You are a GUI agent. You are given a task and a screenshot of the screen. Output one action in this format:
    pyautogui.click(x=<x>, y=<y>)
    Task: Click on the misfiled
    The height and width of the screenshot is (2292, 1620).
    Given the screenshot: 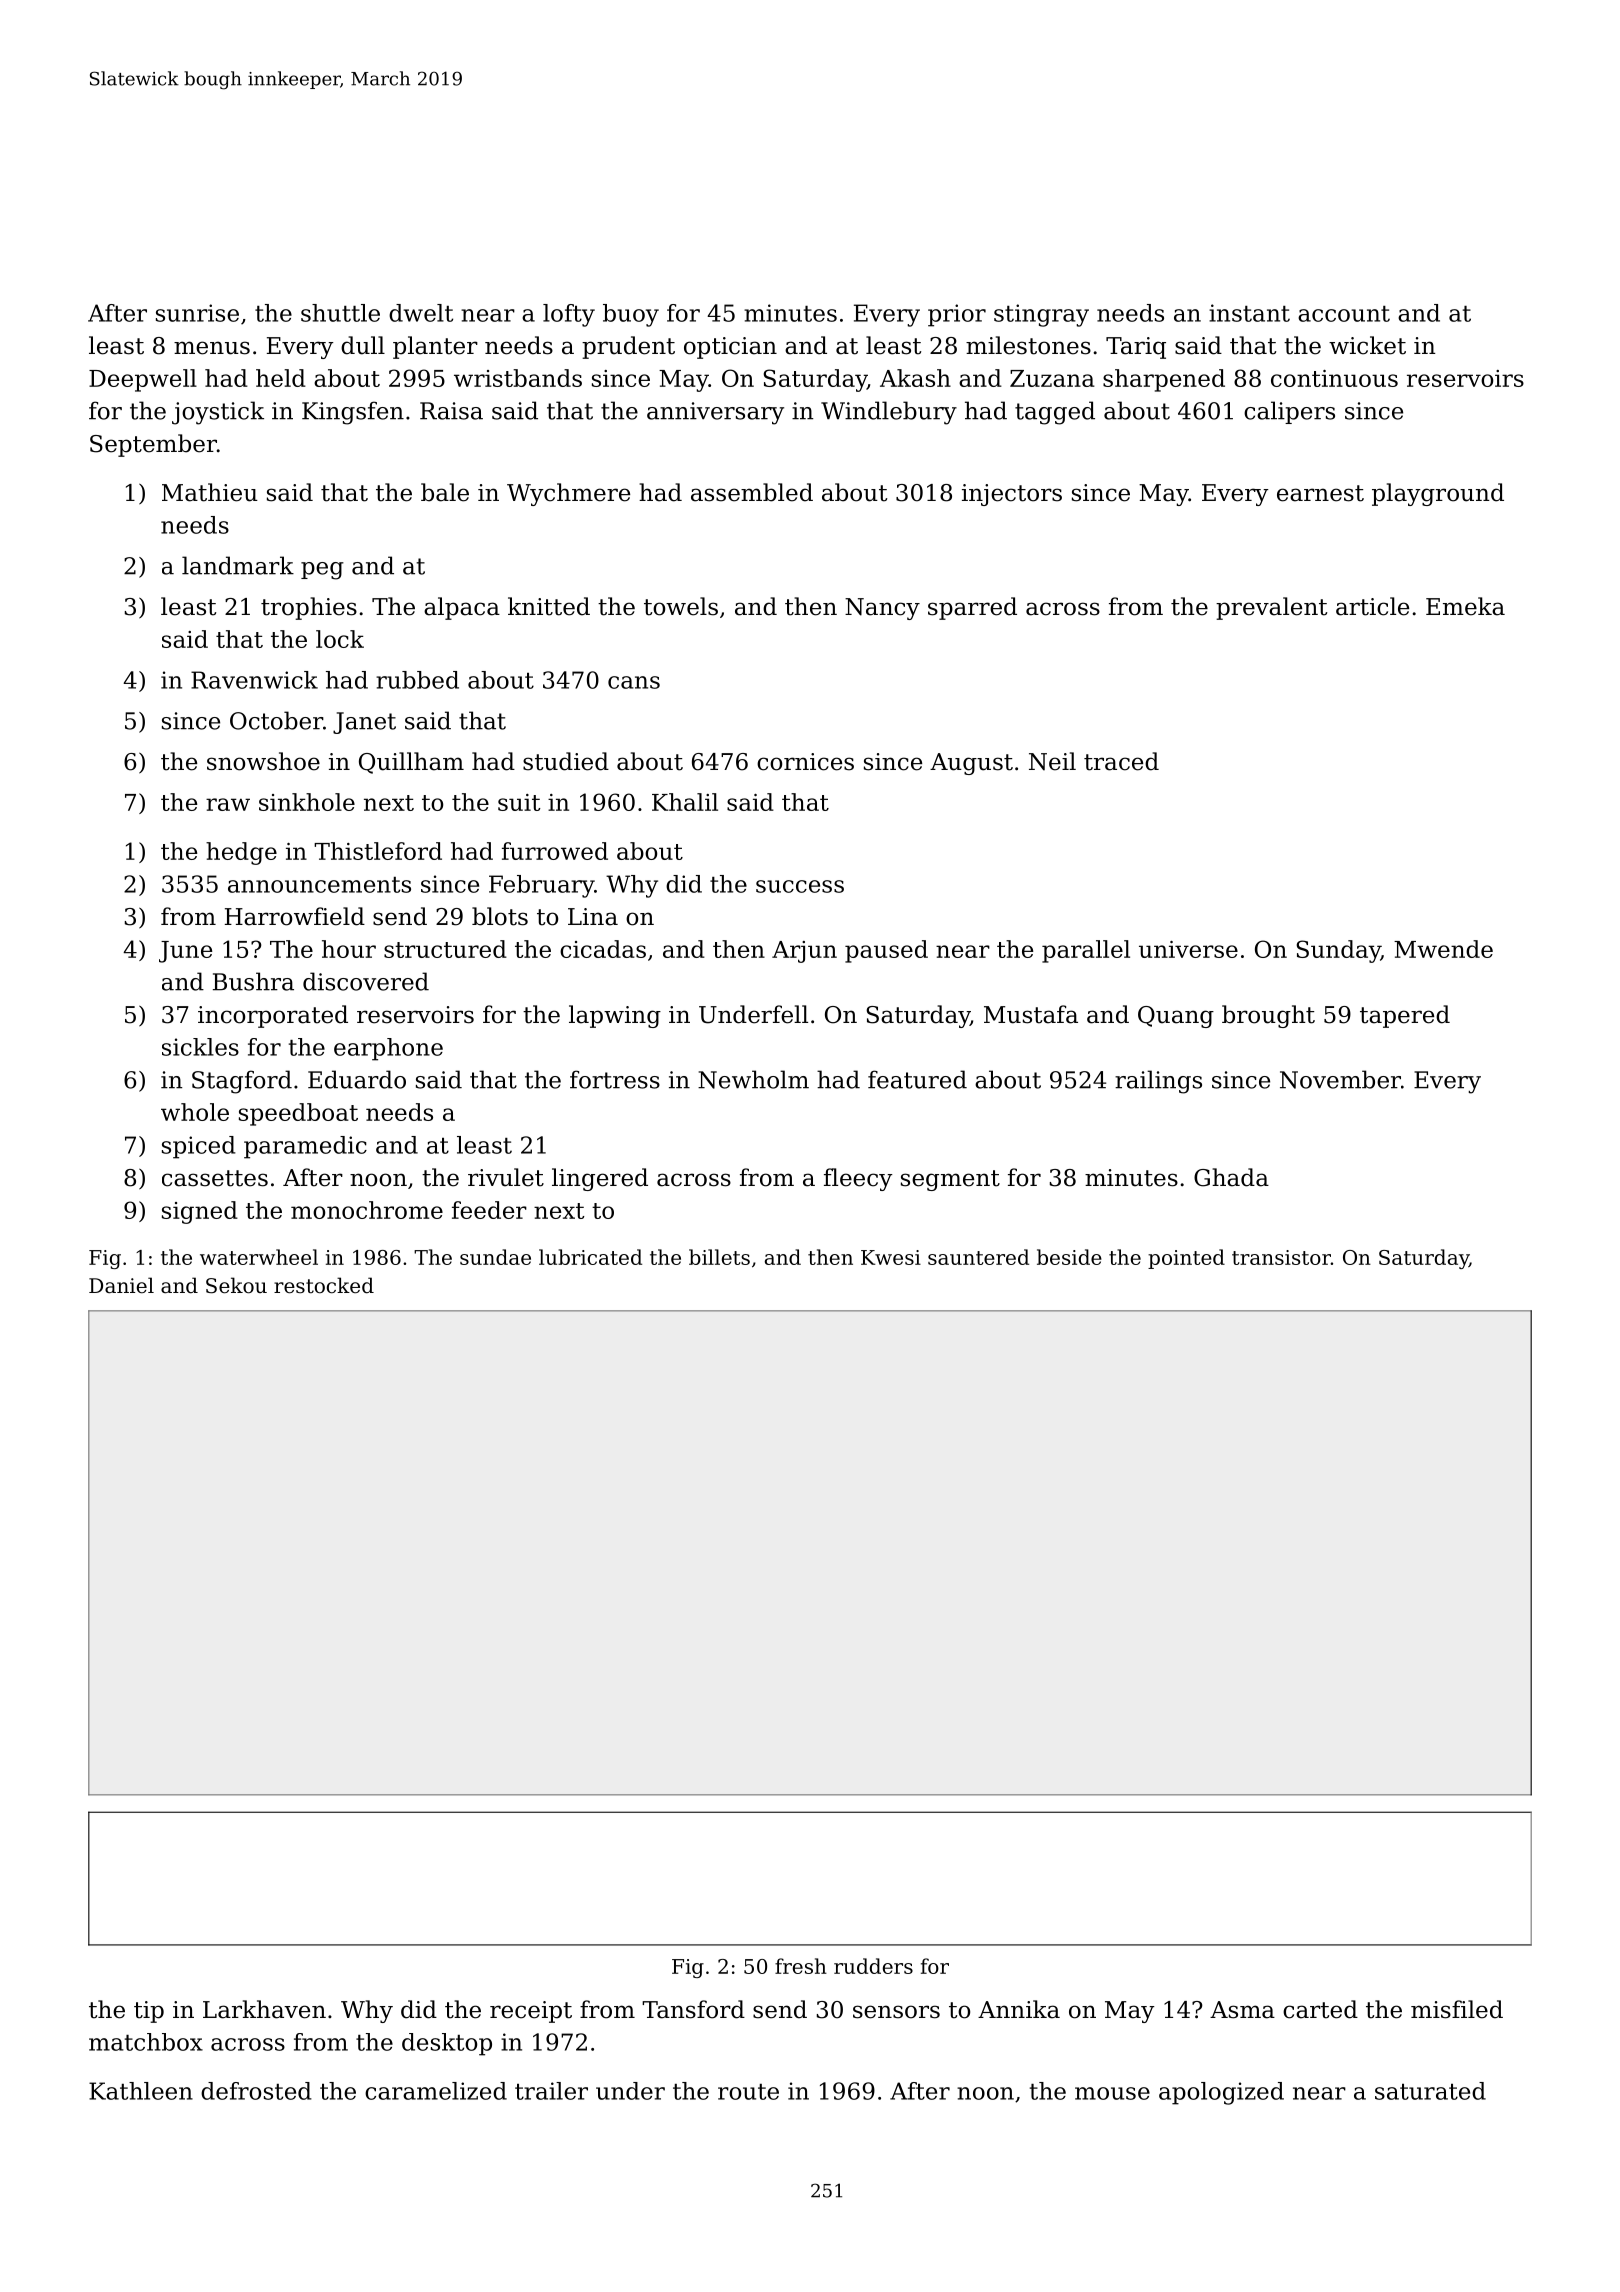 What is the action you would take?
    pyautogui.click(x=1457, y=2009)
